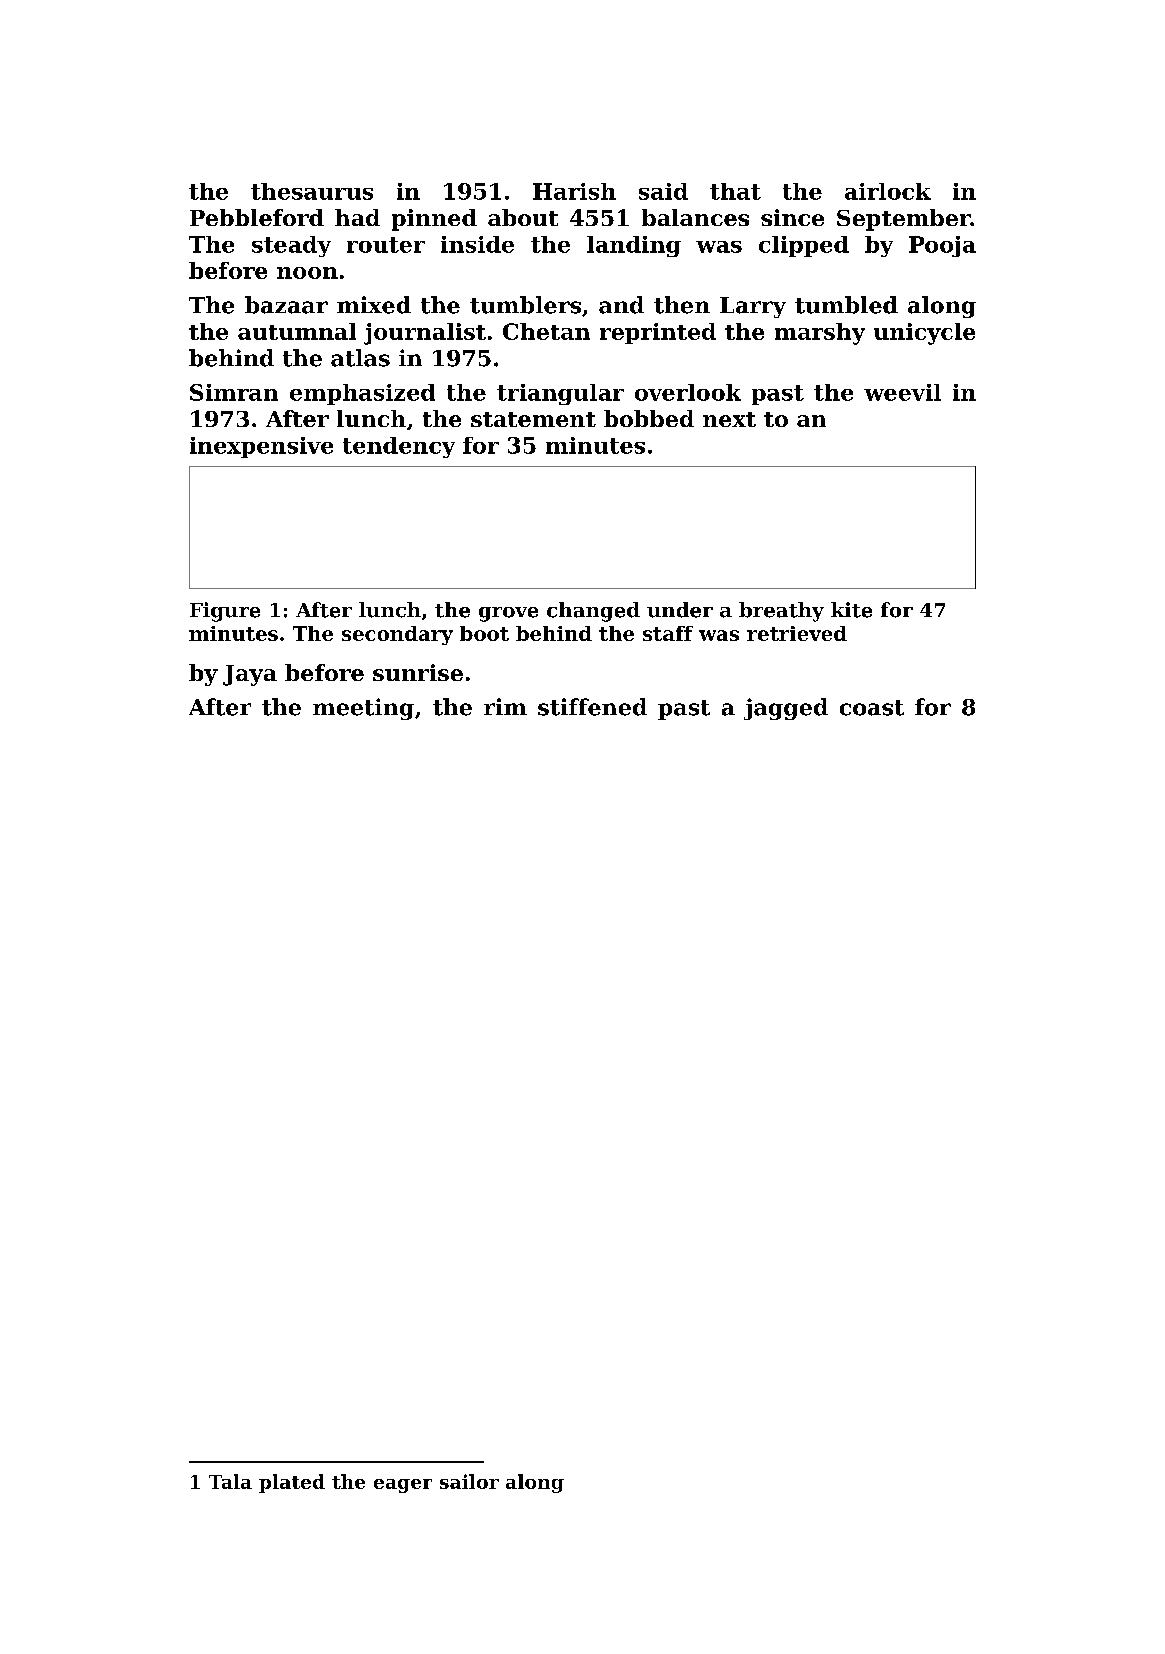 Image resolution: width=1165 pixels, height=1654 pixels. Describe the element at coordinates (786, 709) in the screenshot. I see `jagged` at that location.
